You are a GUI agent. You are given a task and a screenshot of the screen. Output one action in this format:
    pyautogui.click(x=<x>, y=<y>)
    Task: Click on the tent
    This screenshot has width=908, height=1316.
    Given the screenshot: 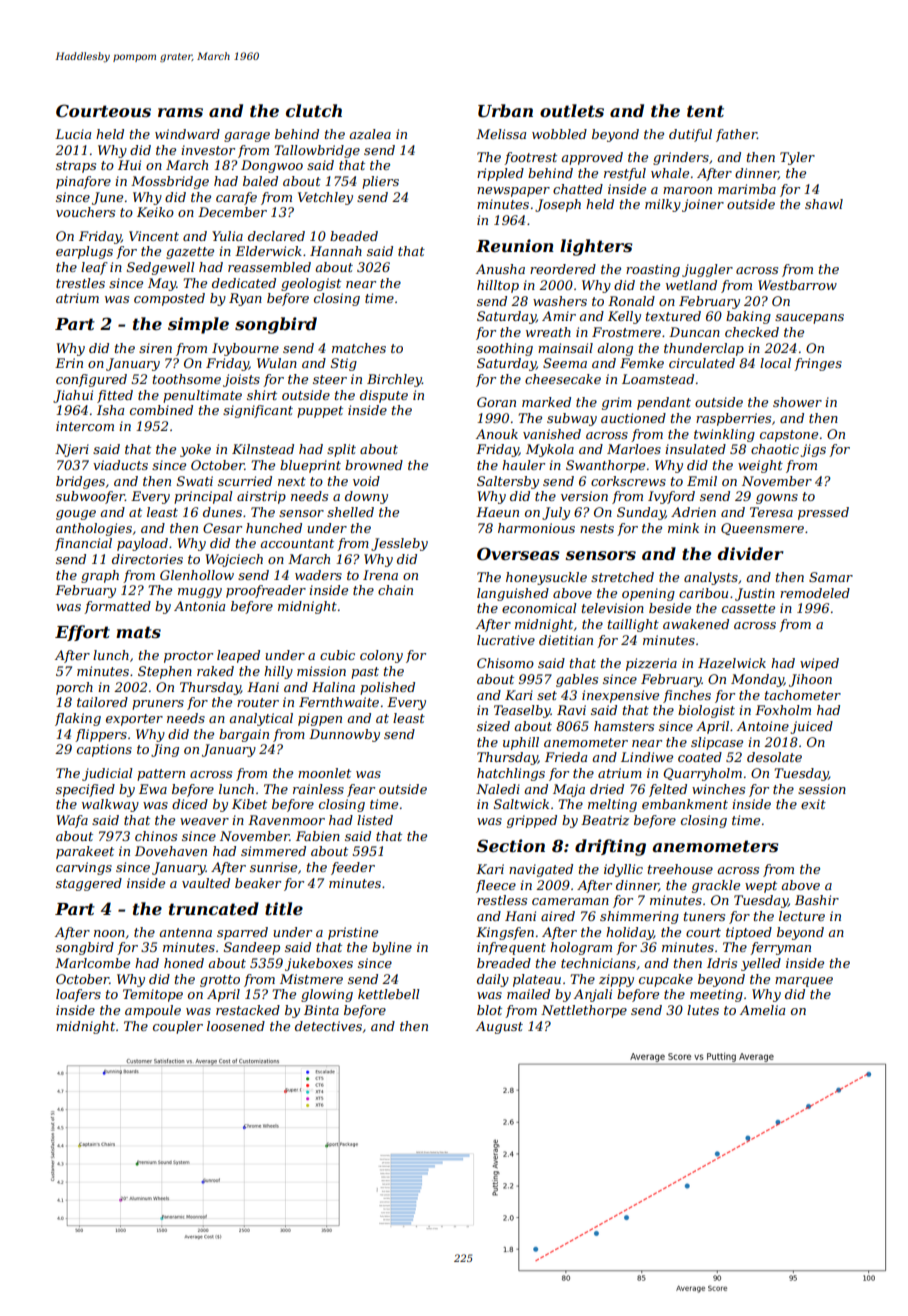 What is the action you would take?
    pyautogui.click(x=705, y=111)
